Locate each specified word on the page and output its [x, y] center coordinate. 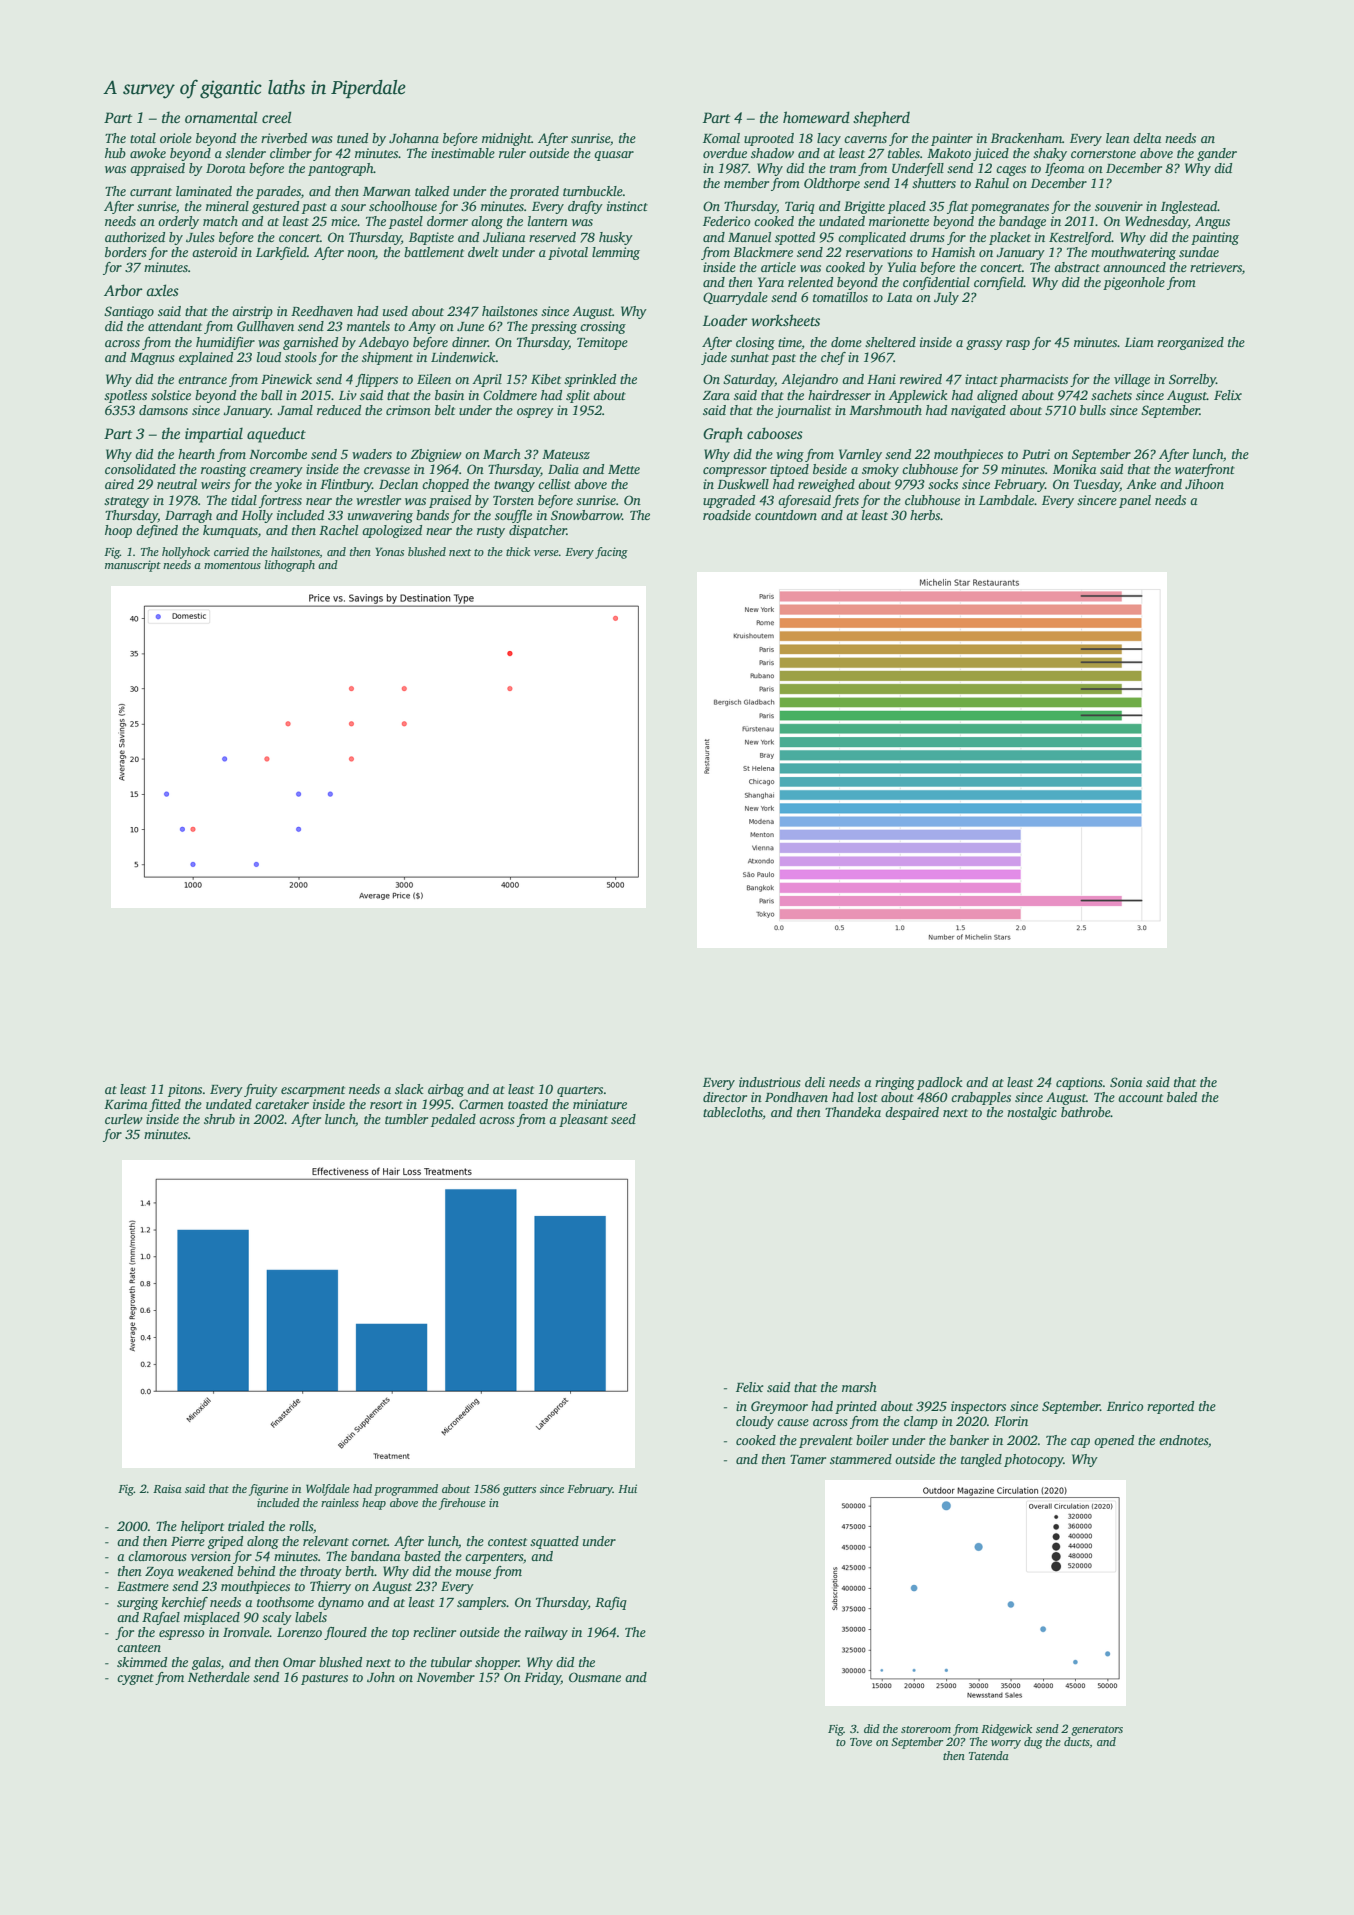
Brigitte [864, 207]
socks [943, 484]
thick [518, 551]
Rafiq [611, 1603]
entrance [202, 380]
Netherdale [219, 1677]
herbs [925, 515]
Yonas [390, 551]
